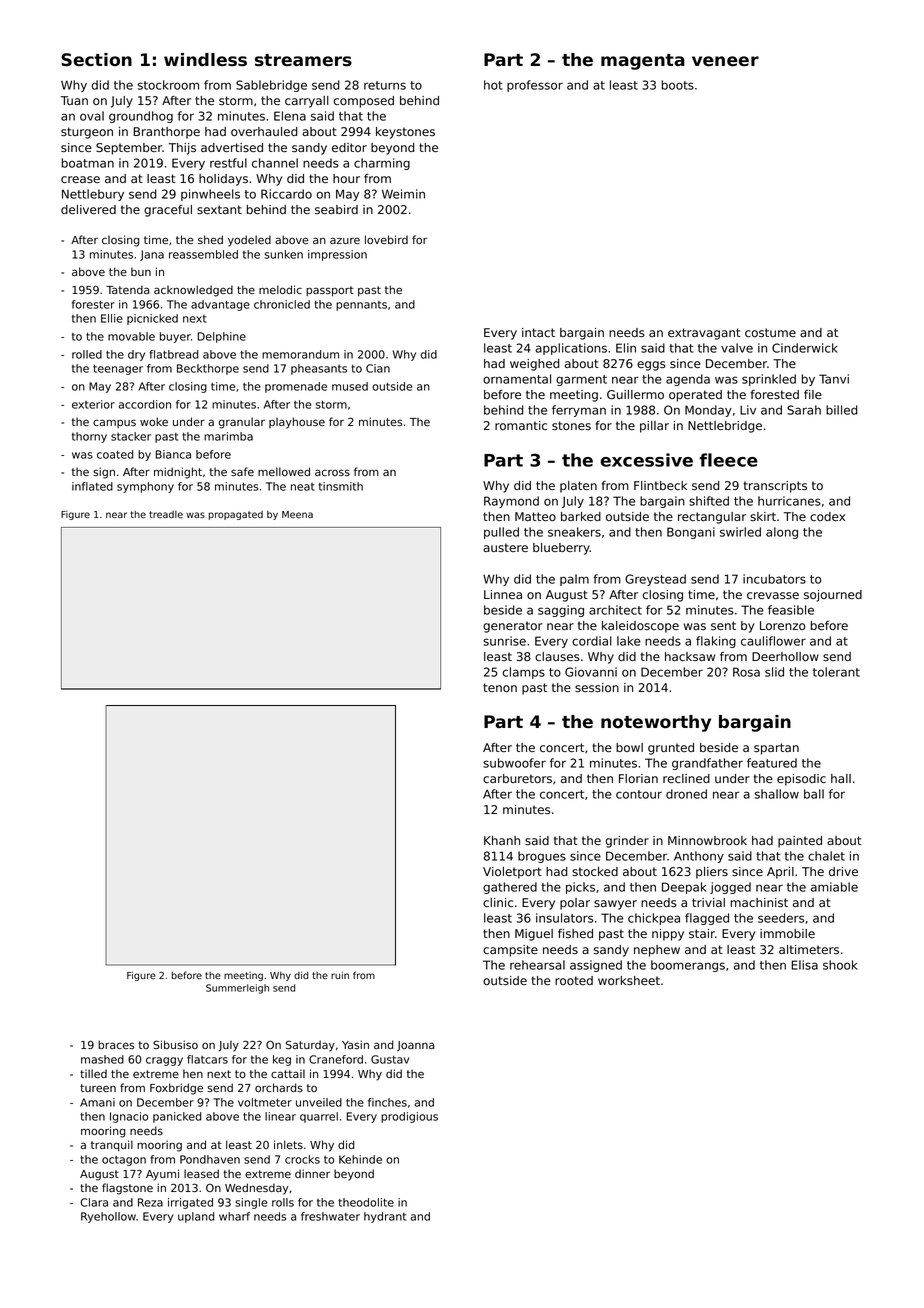 The height and width of the document is (1308, 924). What do you see at coordinates (542, 857) in the document?
I see `brogues` at bounding box center [542, 857].
